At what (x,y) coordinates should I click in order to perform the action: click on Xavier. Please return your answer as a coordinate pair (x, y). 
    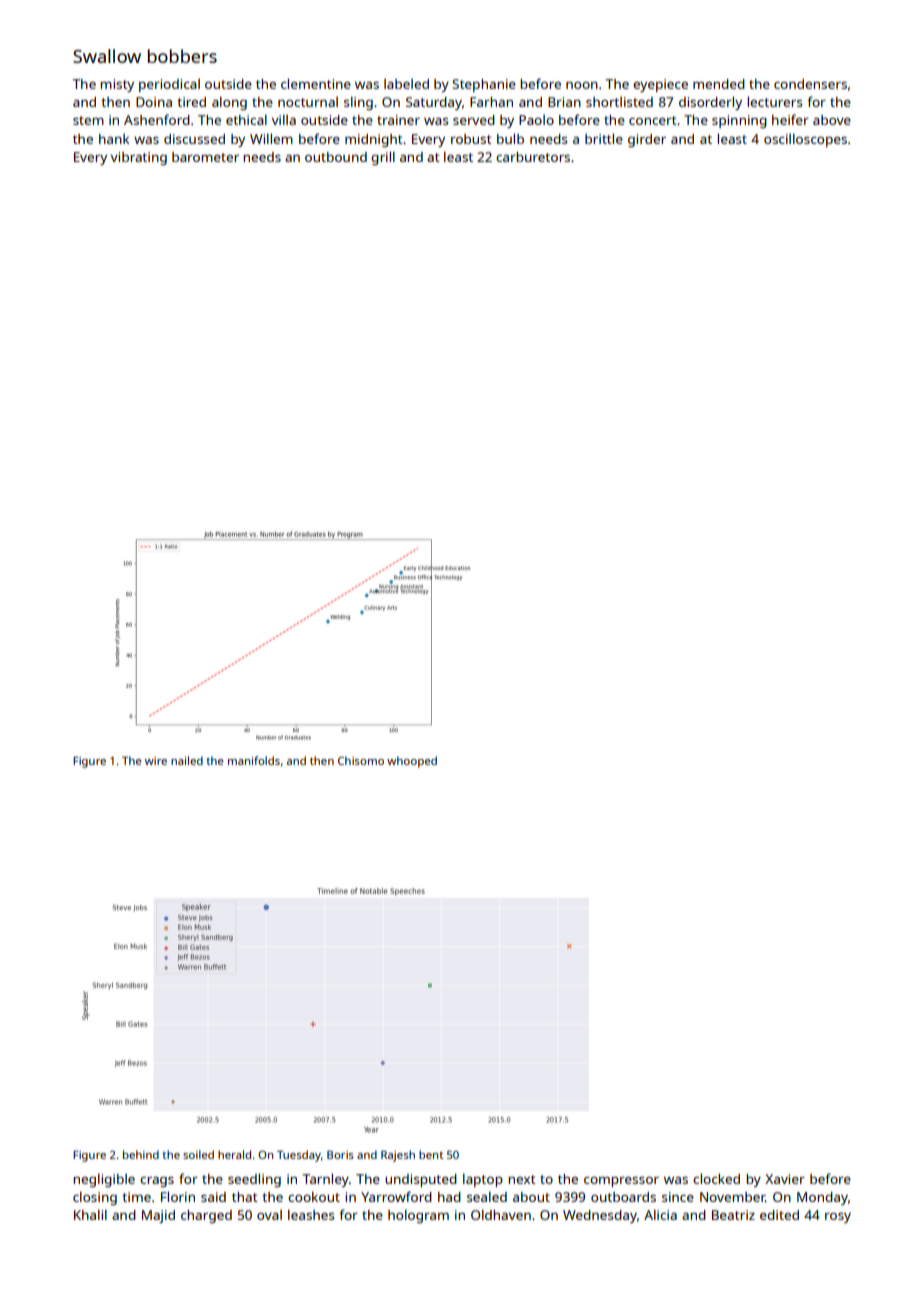
    Looking at the image, I should click on (785, 1179).
